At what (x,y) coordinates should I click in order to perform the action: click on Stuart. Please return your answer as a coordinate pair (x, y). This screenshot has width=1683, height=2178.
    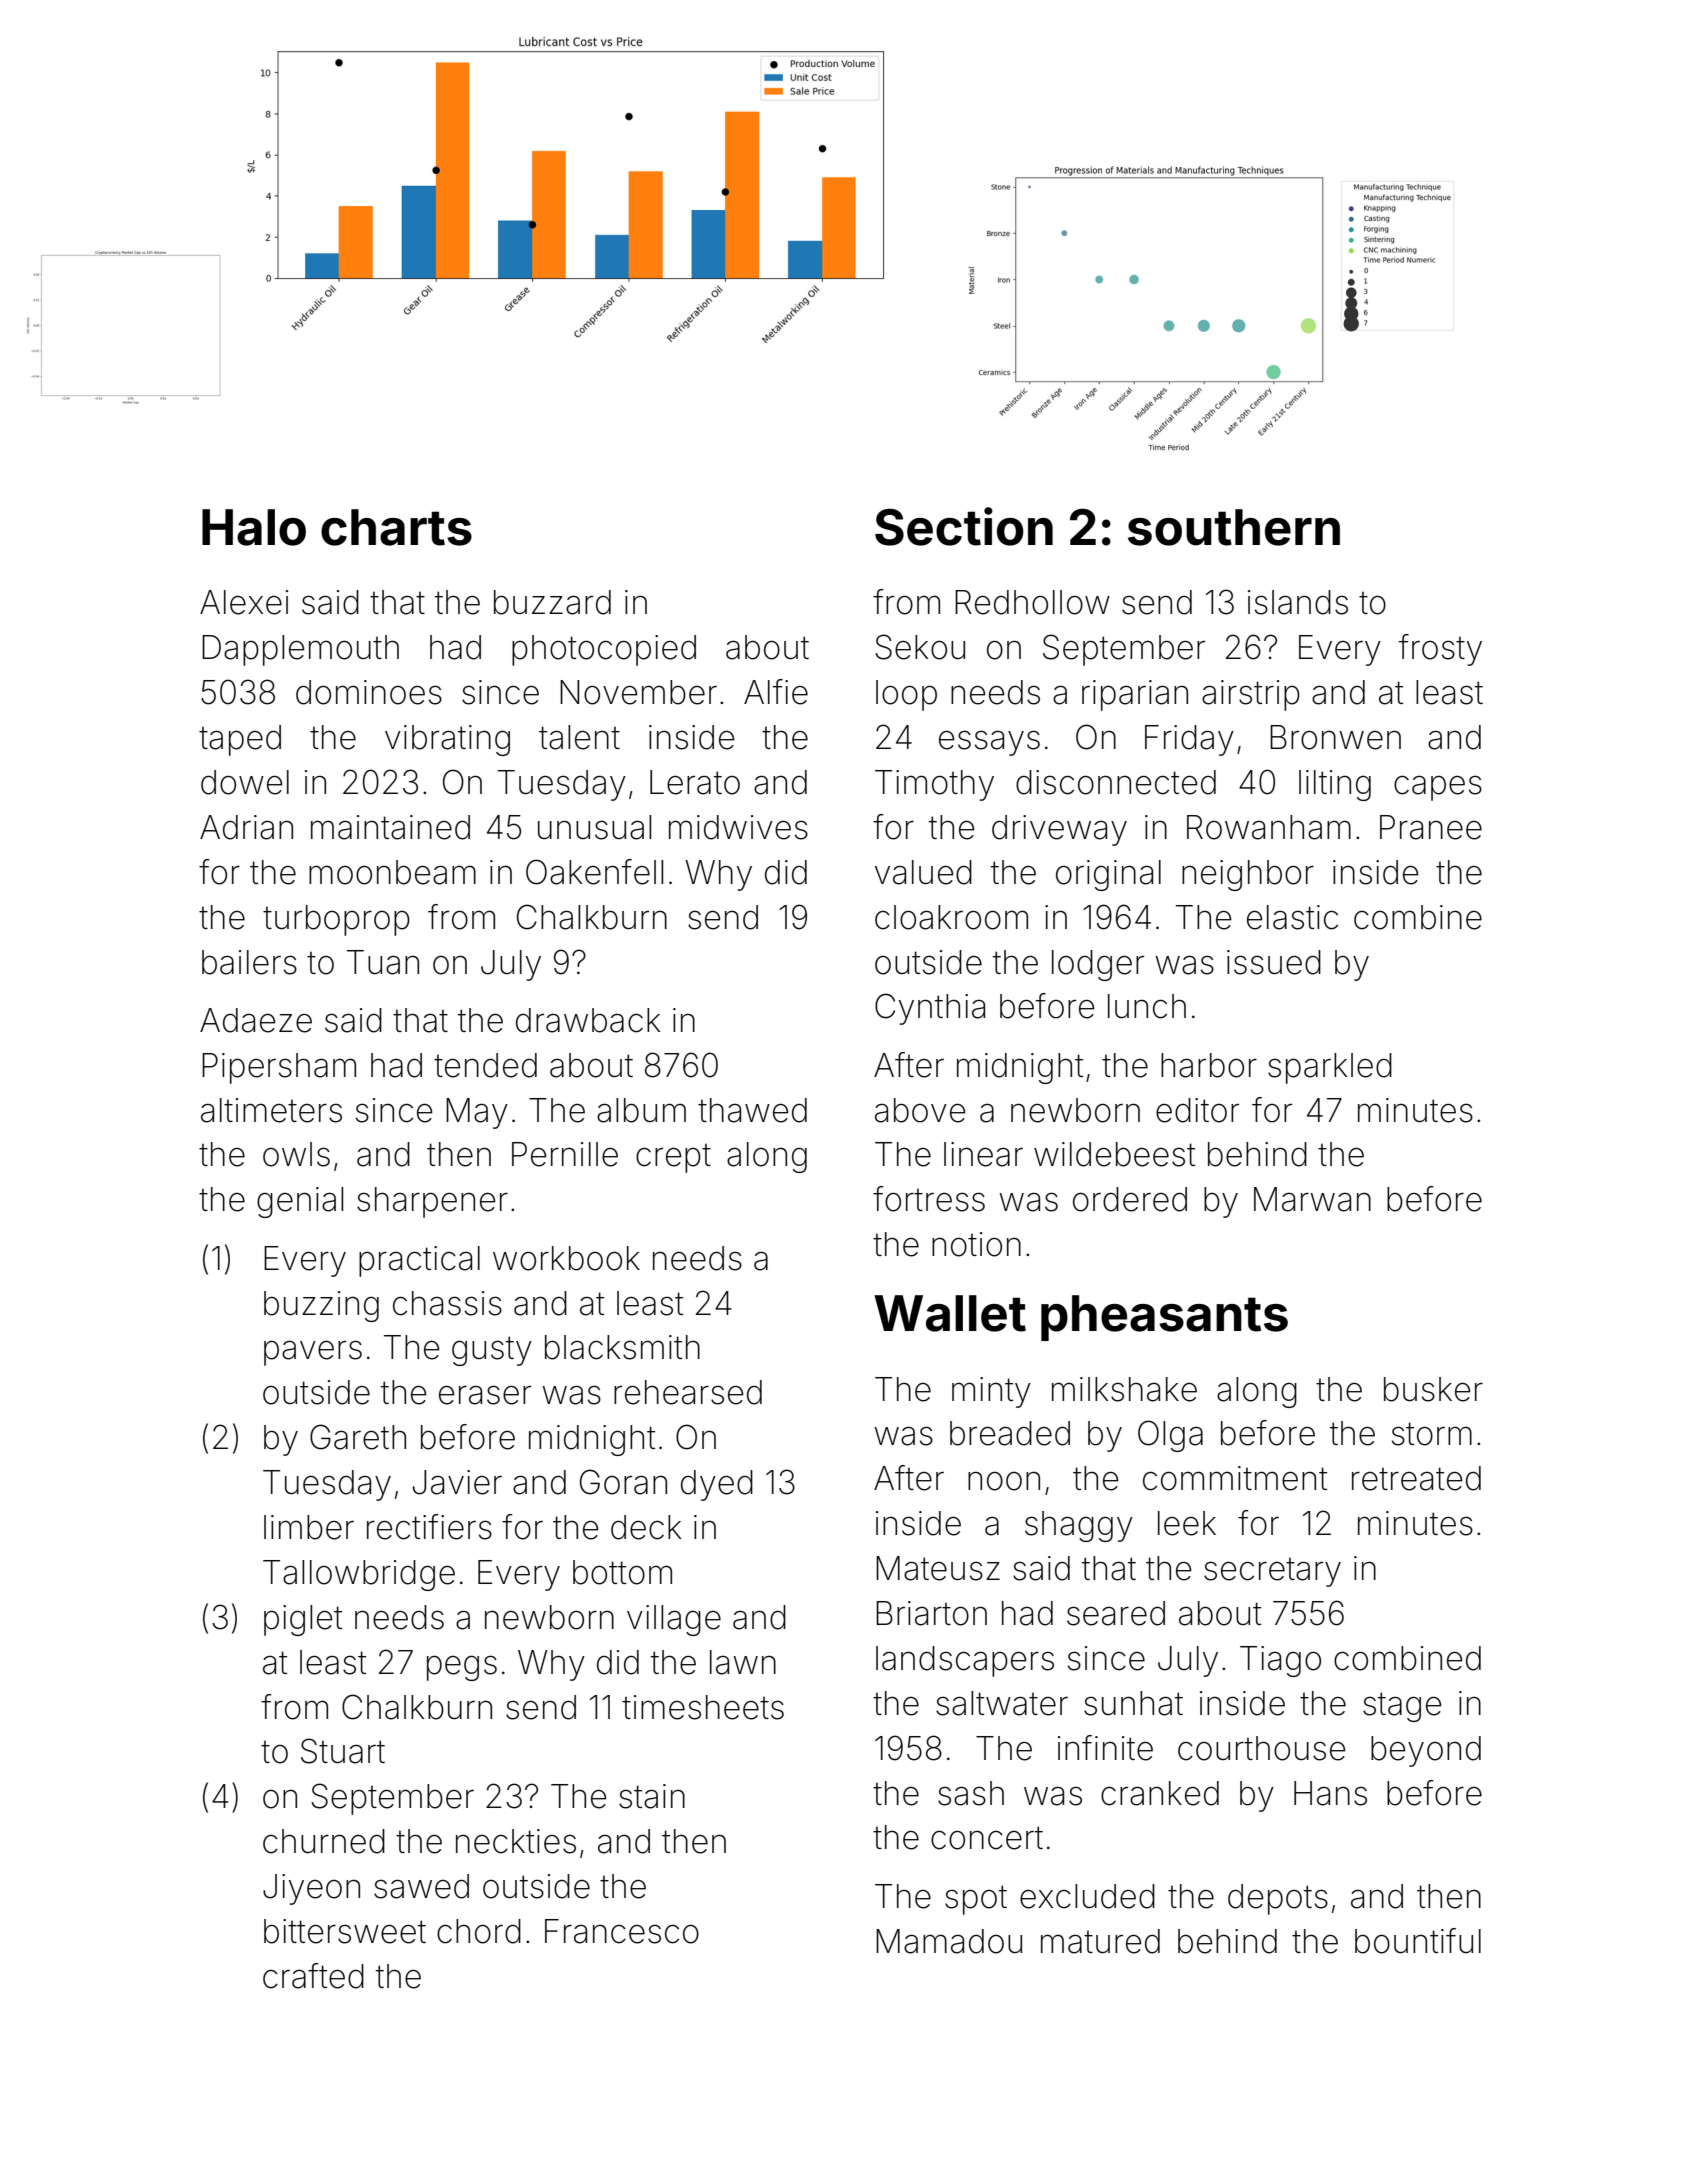
    Looking at the image, I should click on (343, 1751).
